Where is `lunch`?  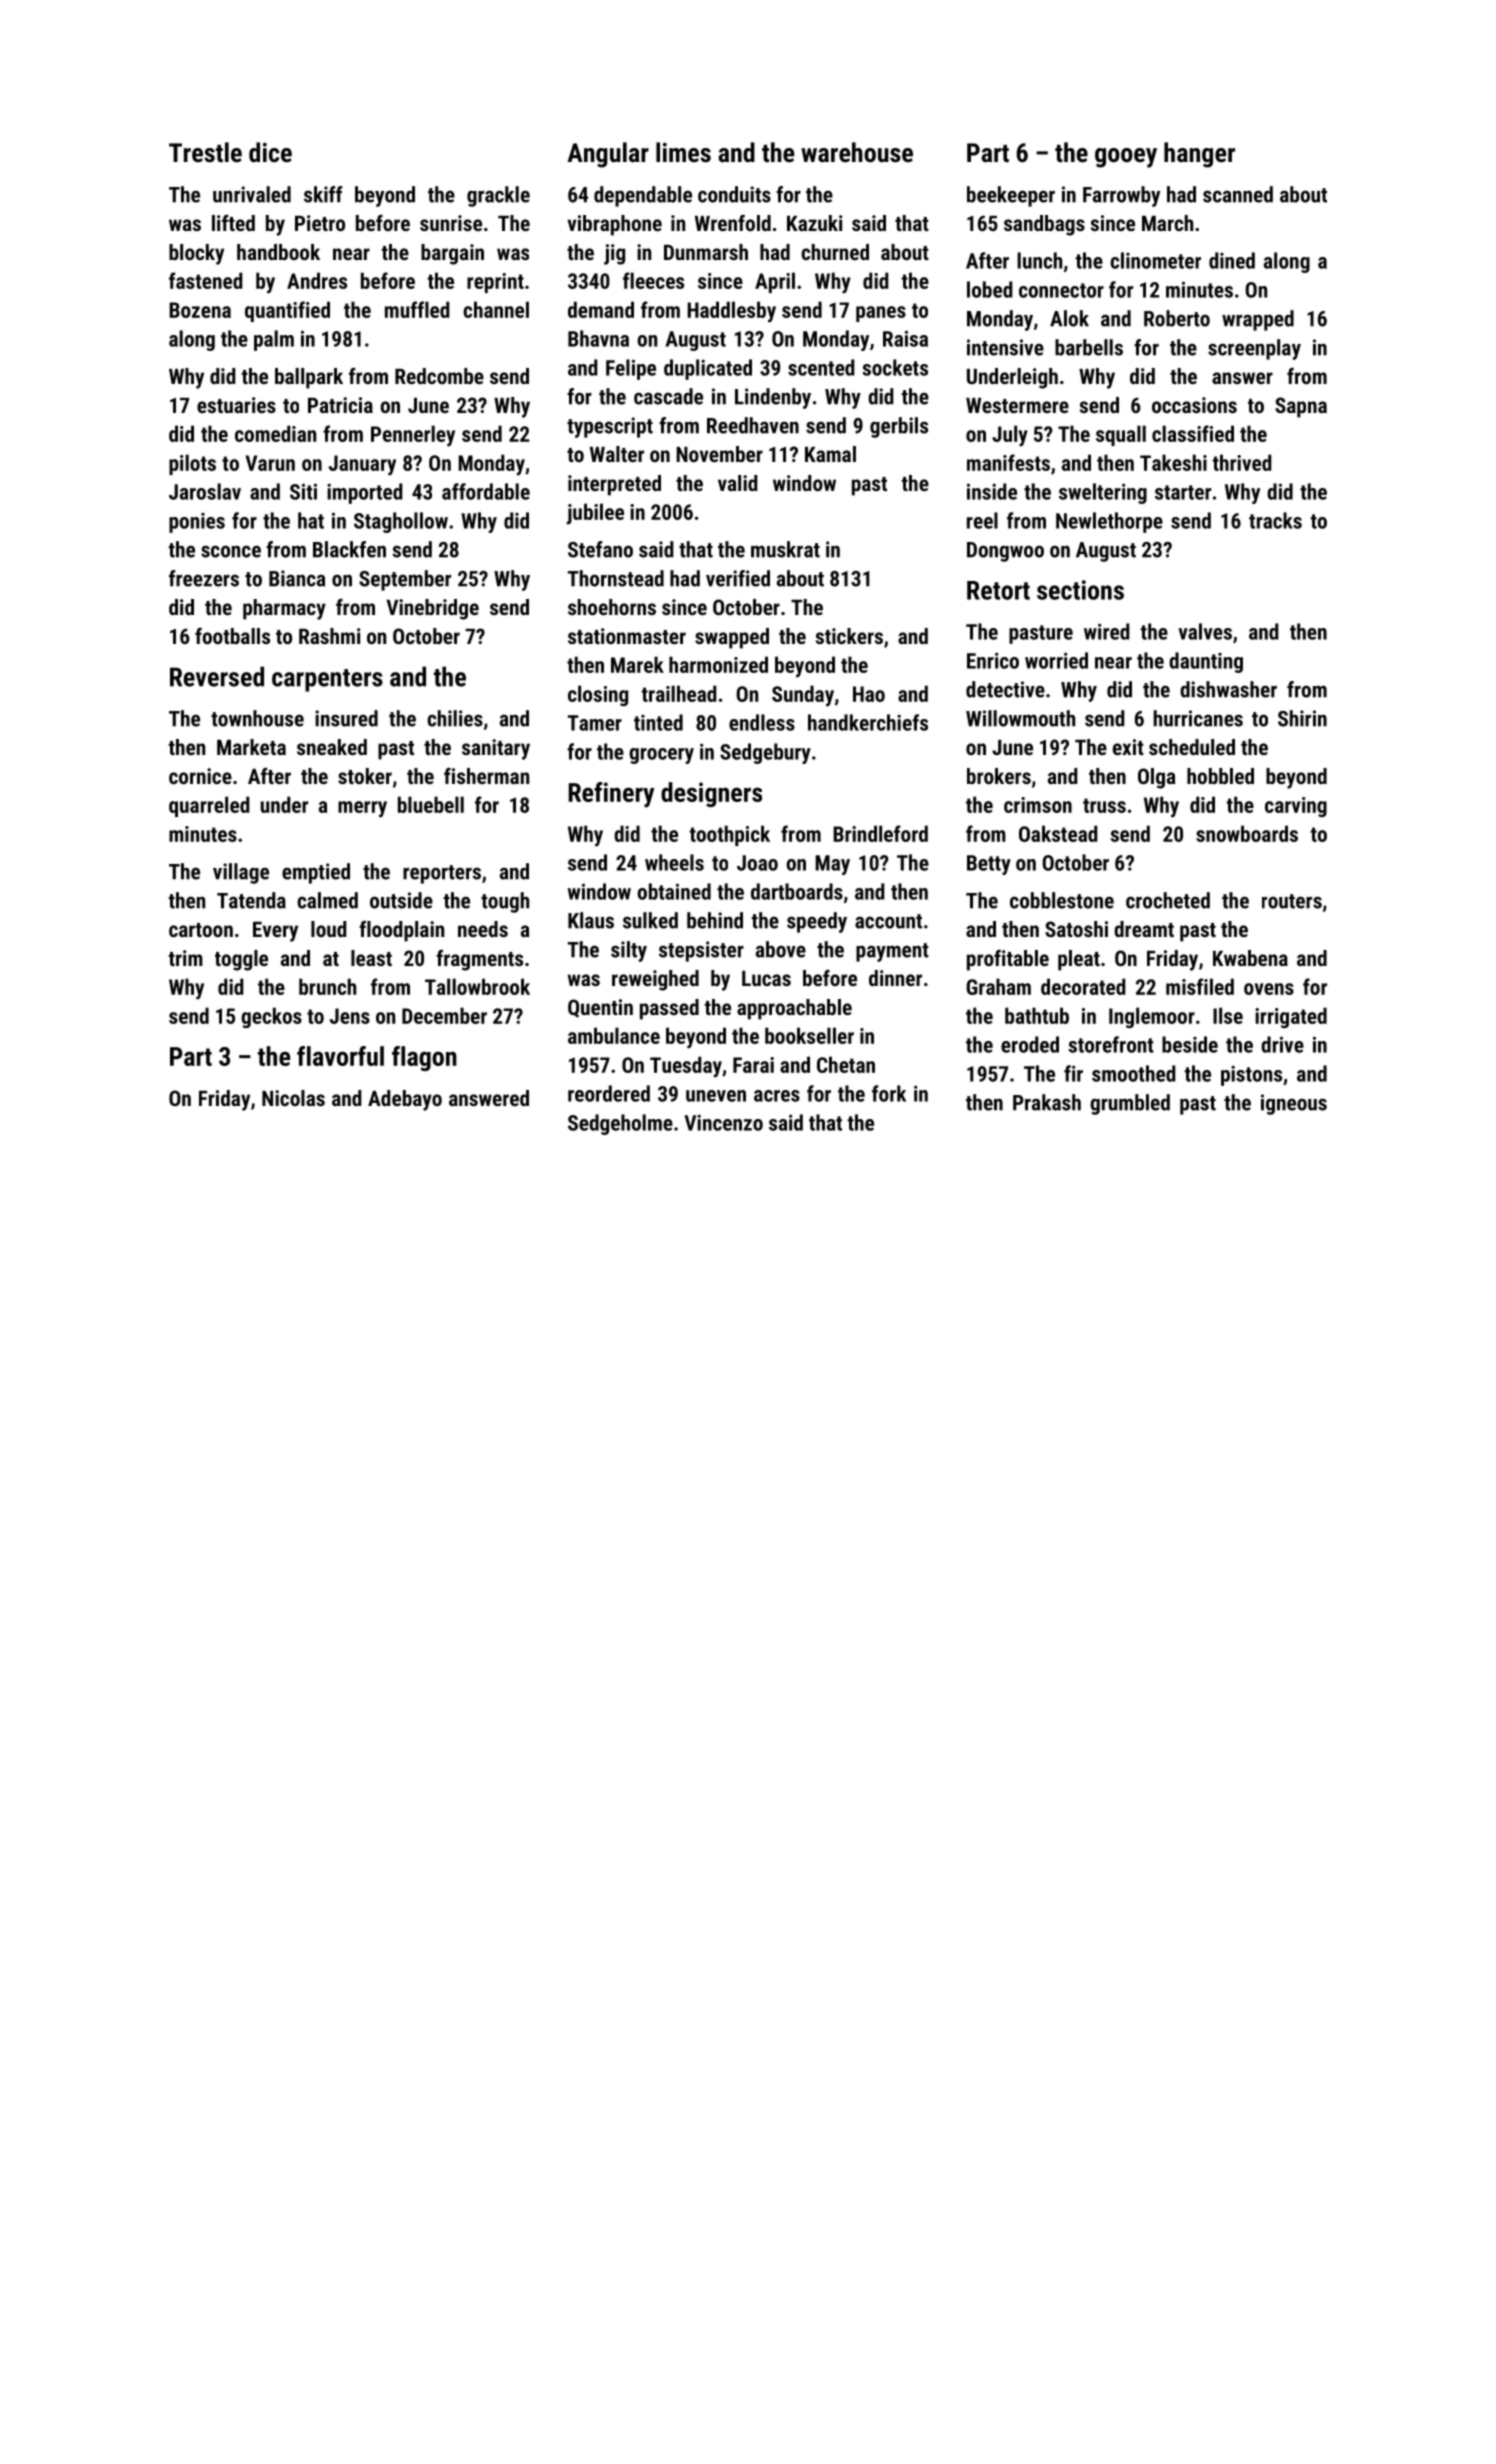 lunch is located at coordinates (1039, 260).
